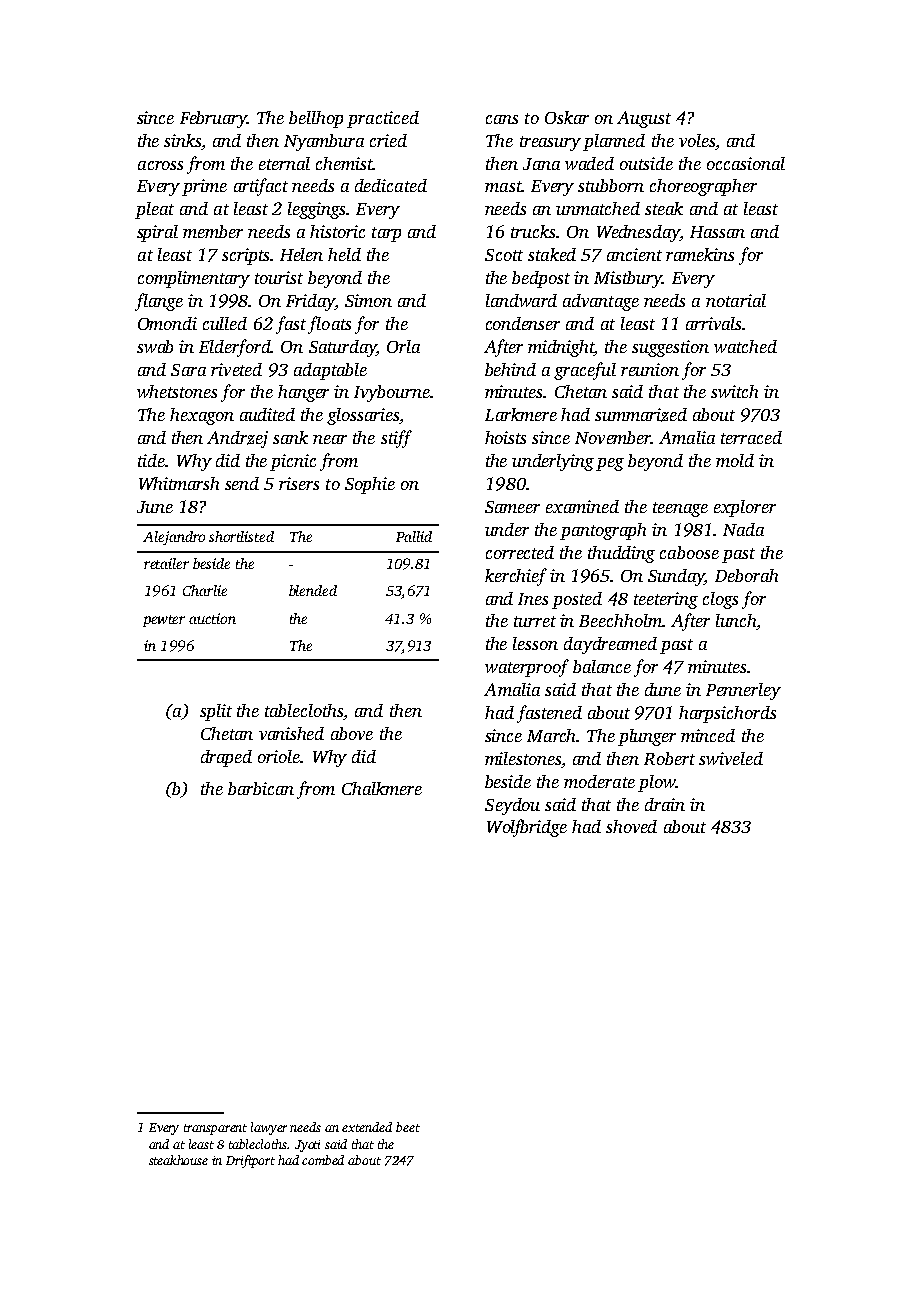 The width and height of the screenshot is (924, 1311). What do you see at coordinates (159, 302) in the screenshot?
I see `flange` at bounding box center [159, 302].
